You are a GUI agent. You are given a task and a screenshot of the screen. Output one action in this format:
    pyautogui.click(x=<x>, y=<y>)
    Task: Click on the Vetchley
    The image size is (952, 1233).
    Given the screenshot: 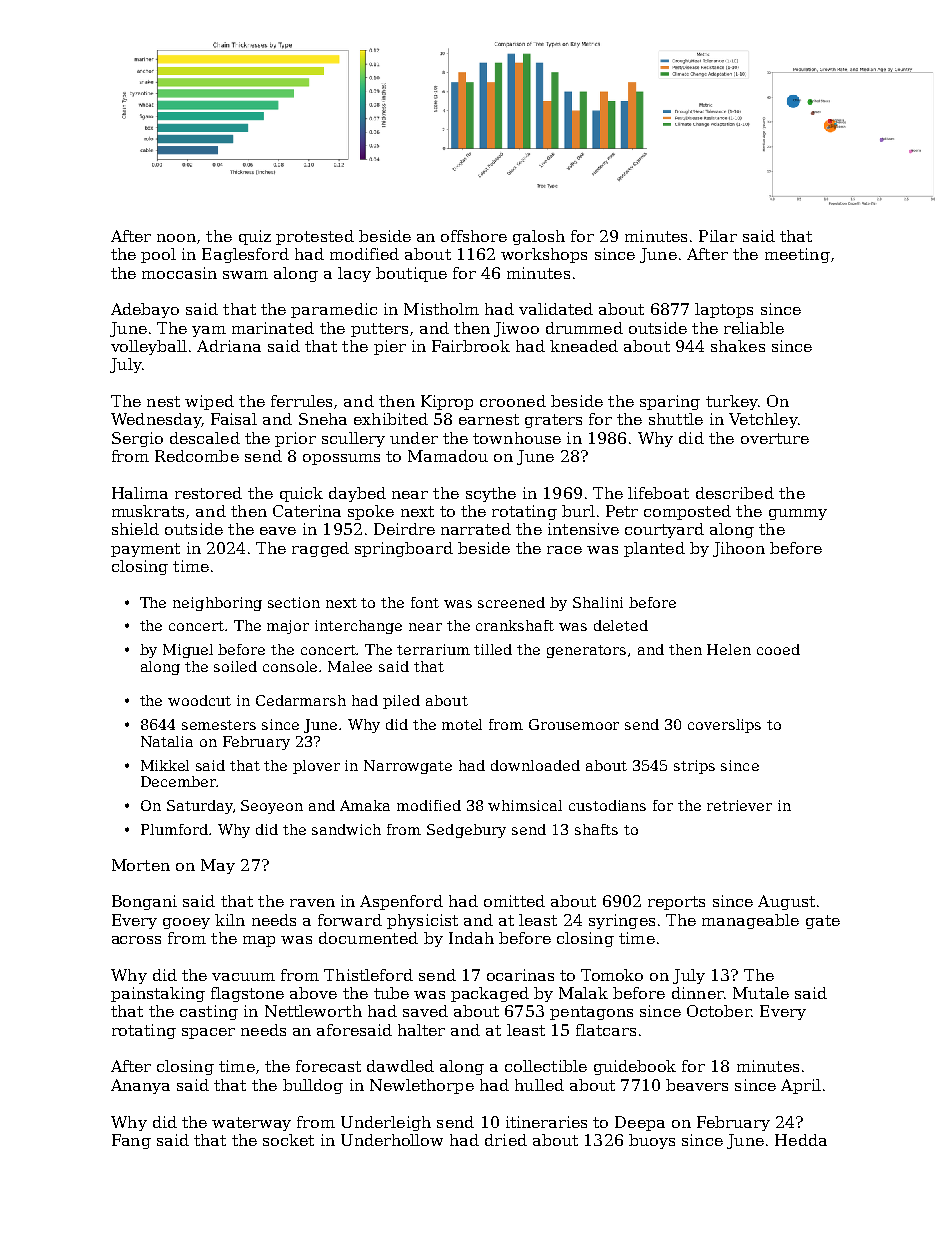 What is the action you would take?
    pyautogui.click(x=763, y=420)
